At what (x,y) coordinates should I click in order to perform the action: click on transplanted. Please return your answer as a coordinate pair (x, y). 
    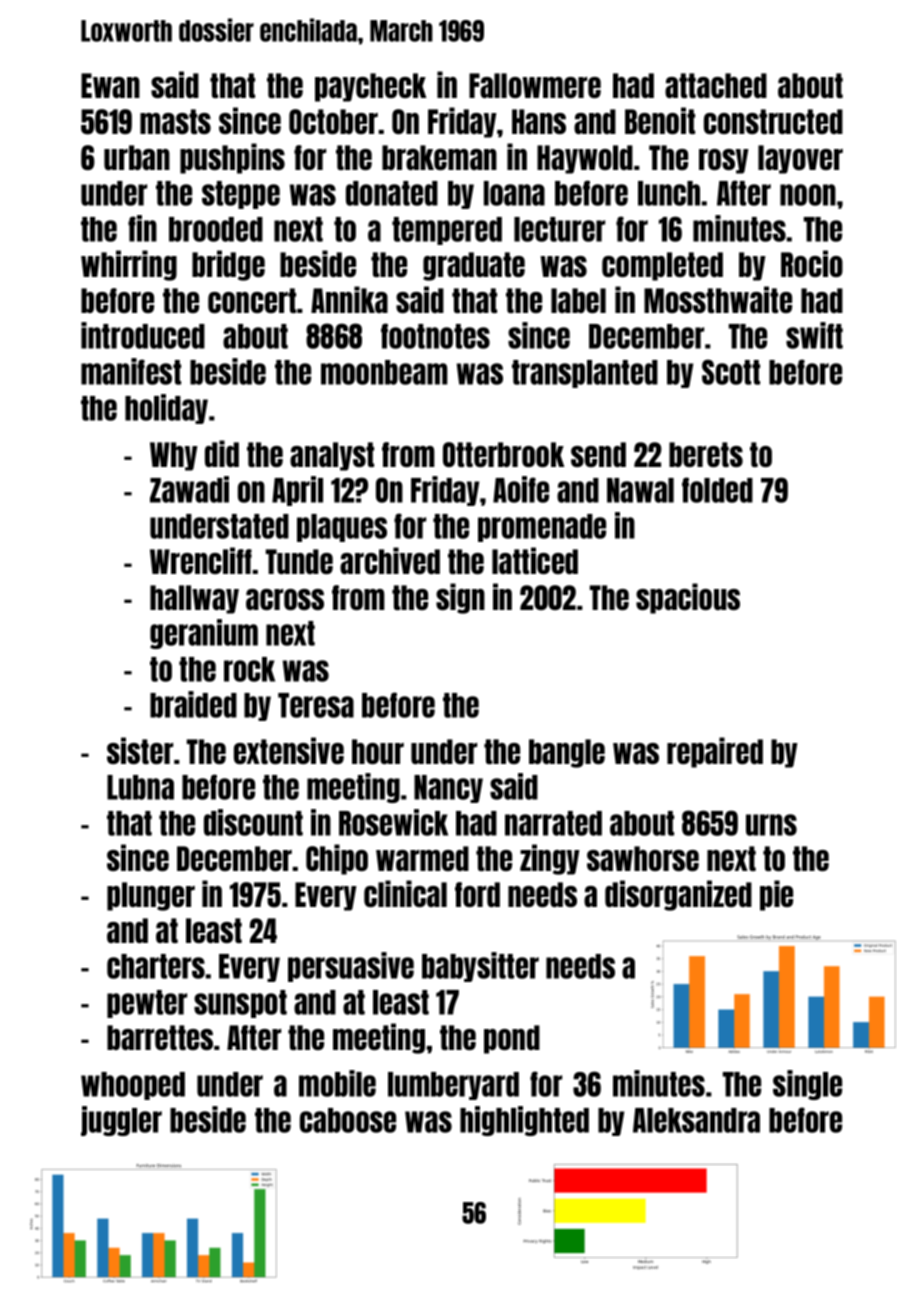
    Looking at the image, I should click on (585, 374).
